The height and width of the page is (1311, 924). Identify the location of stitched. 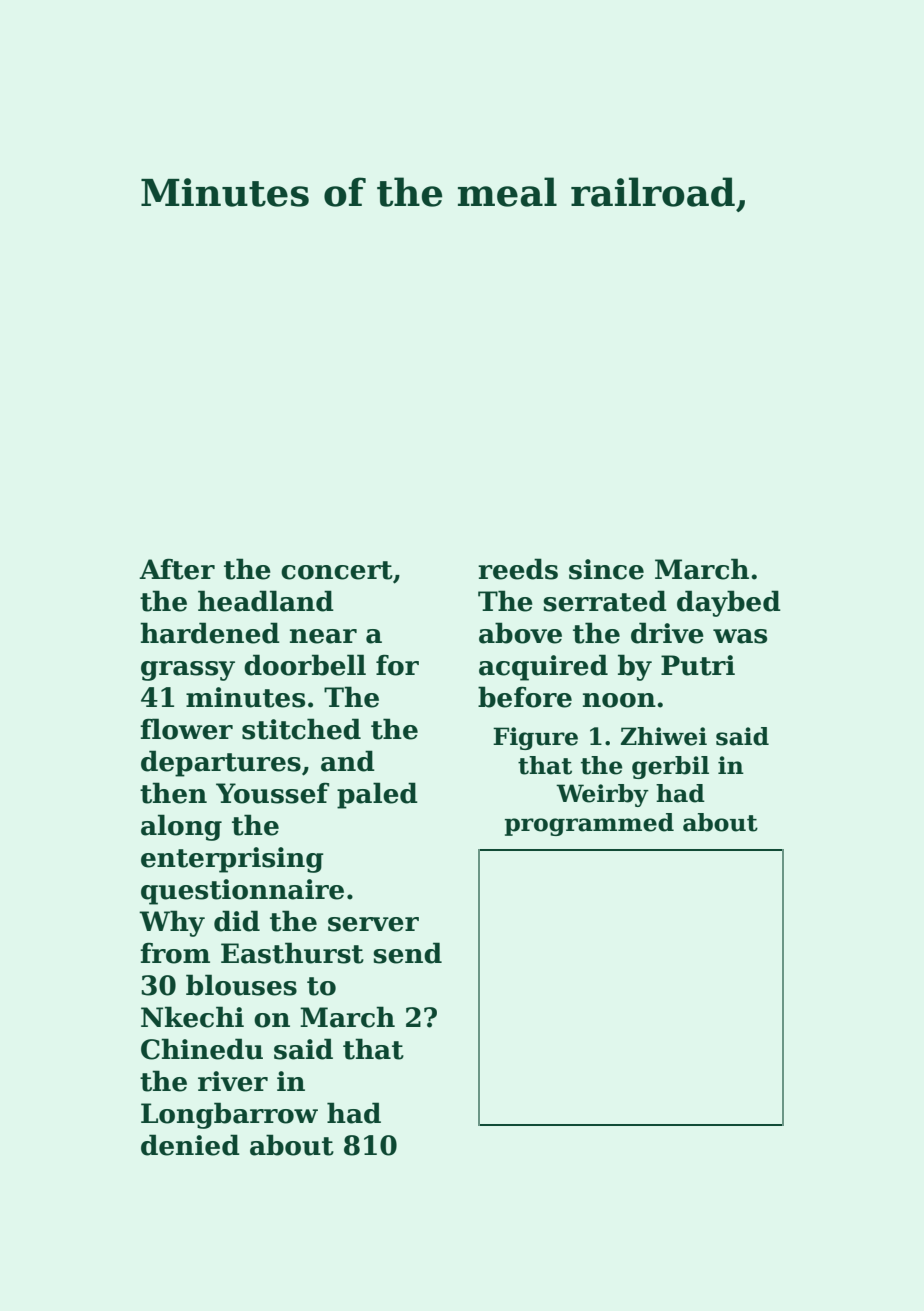
(301, 729).
